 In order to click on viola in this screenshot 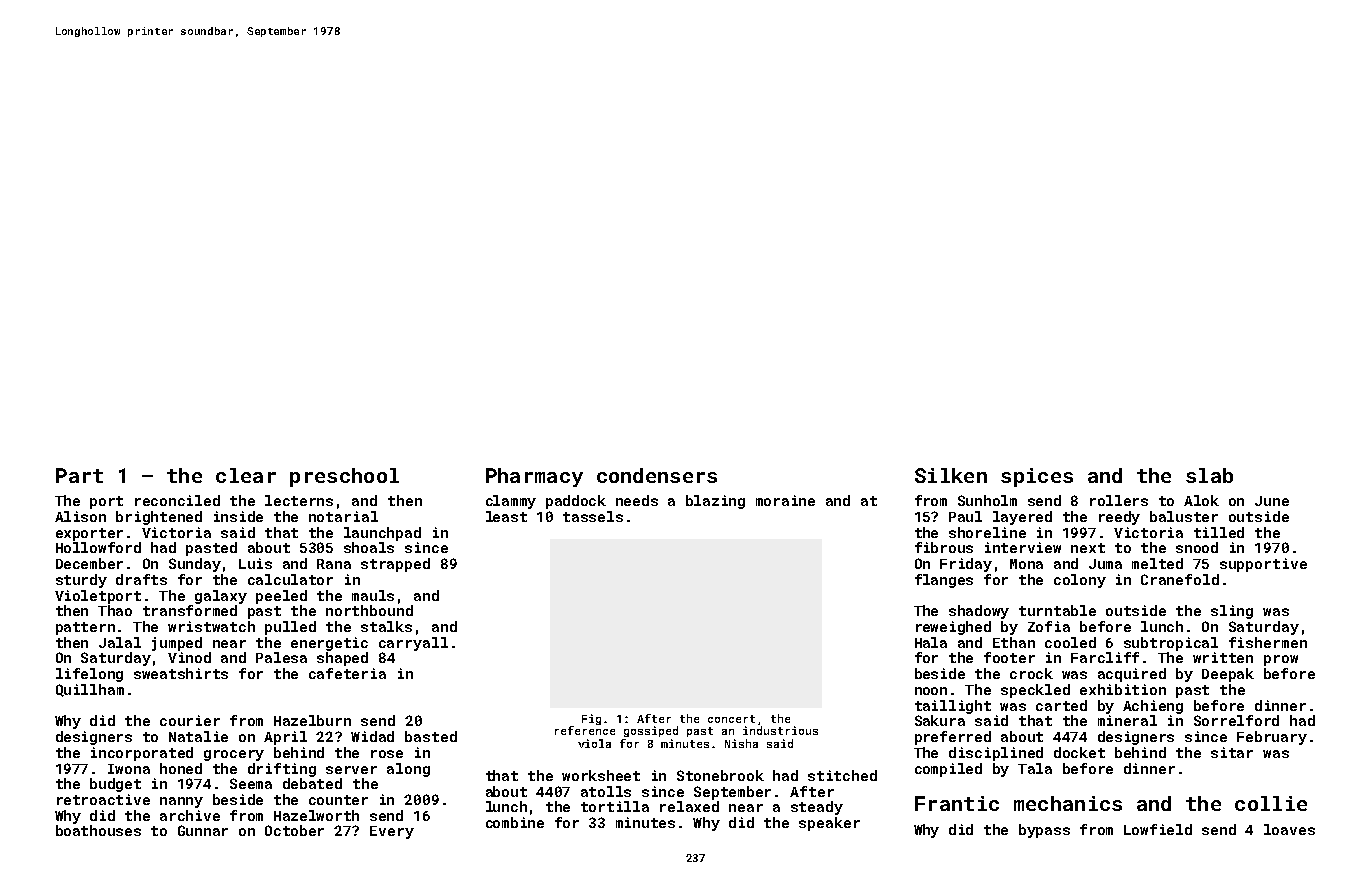, I will do `click(594, 743)`.
